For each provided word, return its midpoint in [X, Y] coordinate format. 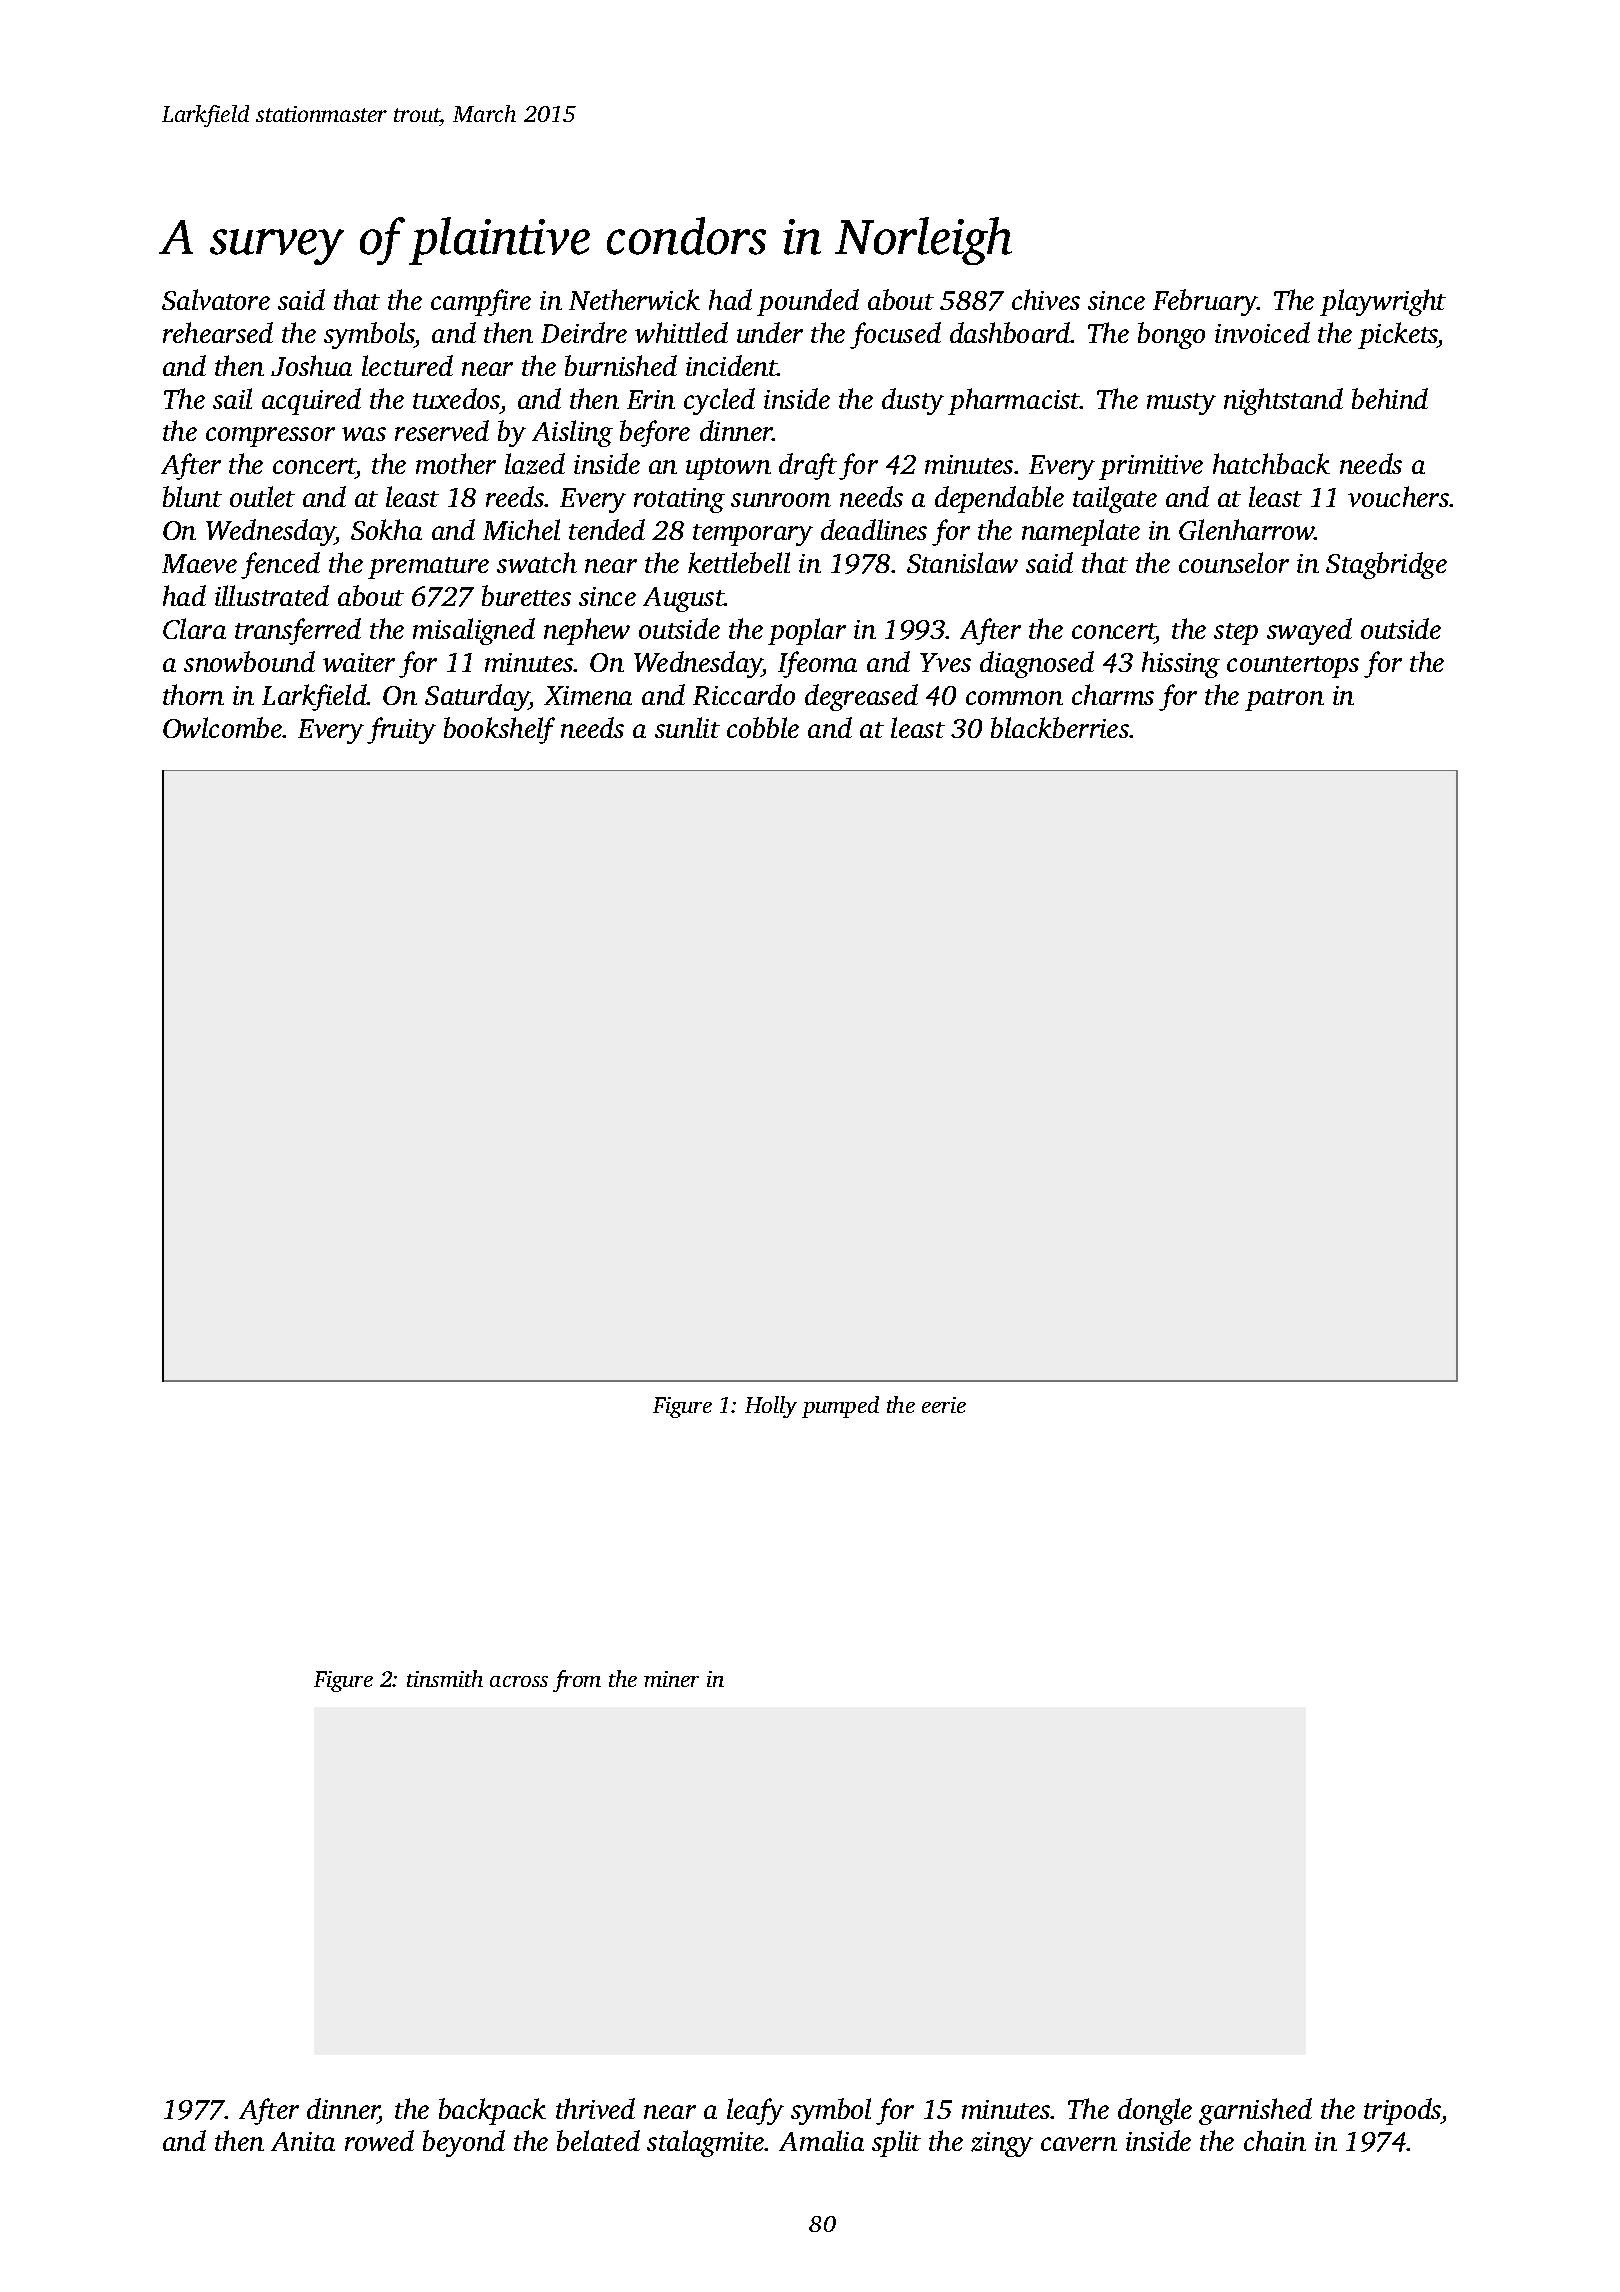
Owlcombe [223, 727]
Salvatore [216, 299]
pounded [808, 302]
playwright [1383, 302]
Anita [303, 2141]
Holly [771, 1407]
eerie [944, 1405]
